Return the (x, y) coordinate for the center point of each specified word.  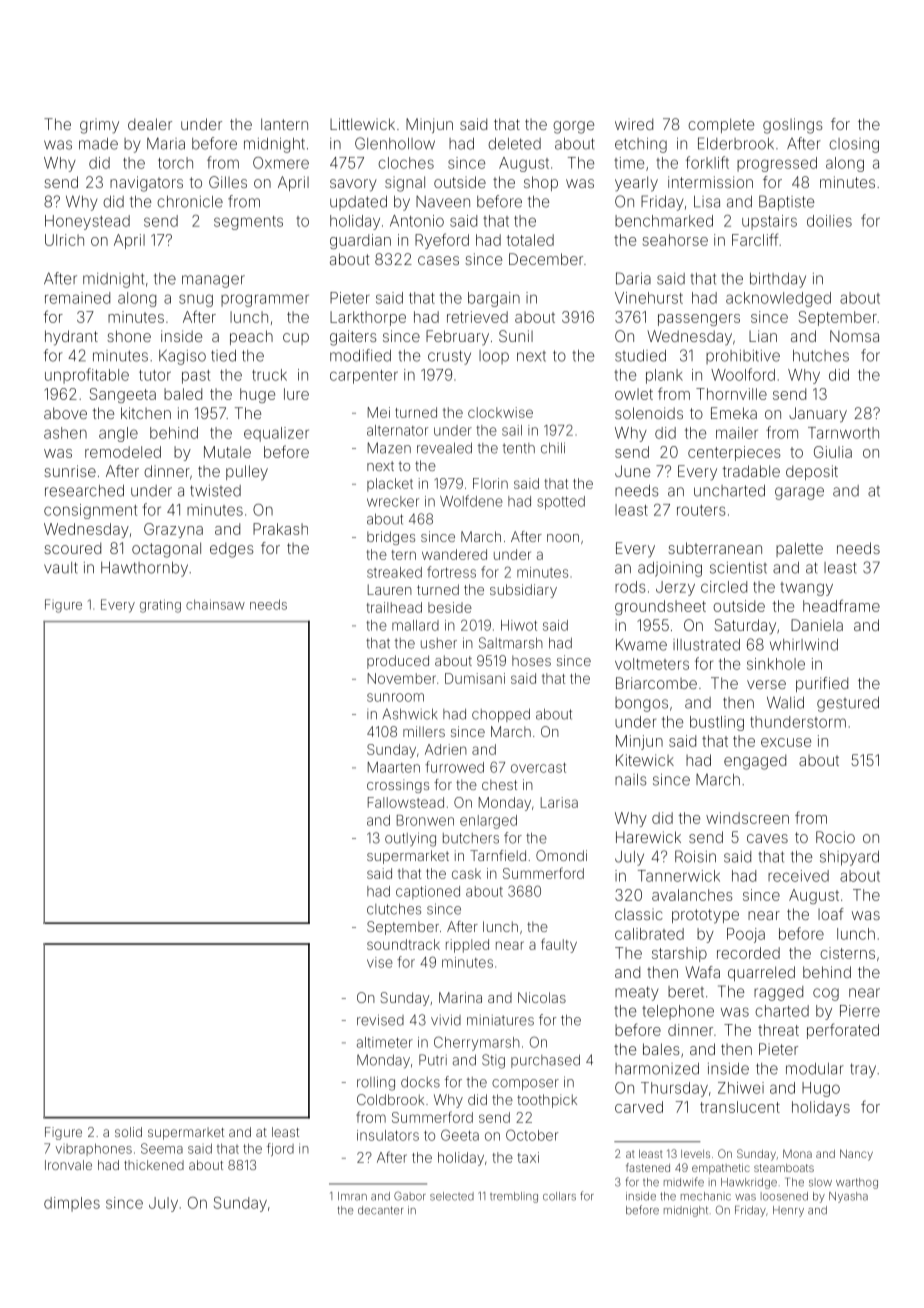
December (546, 259)
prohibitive (743, 357)
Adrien (446, 749)
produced (398, 662)
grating (160, 606)
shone (129, 336)
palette (799, 549)
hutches (821, 356)
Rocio (835, 837)
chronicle (190, 202)
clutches (394, 909)
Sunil (516, 336)
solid (128, 1132)
